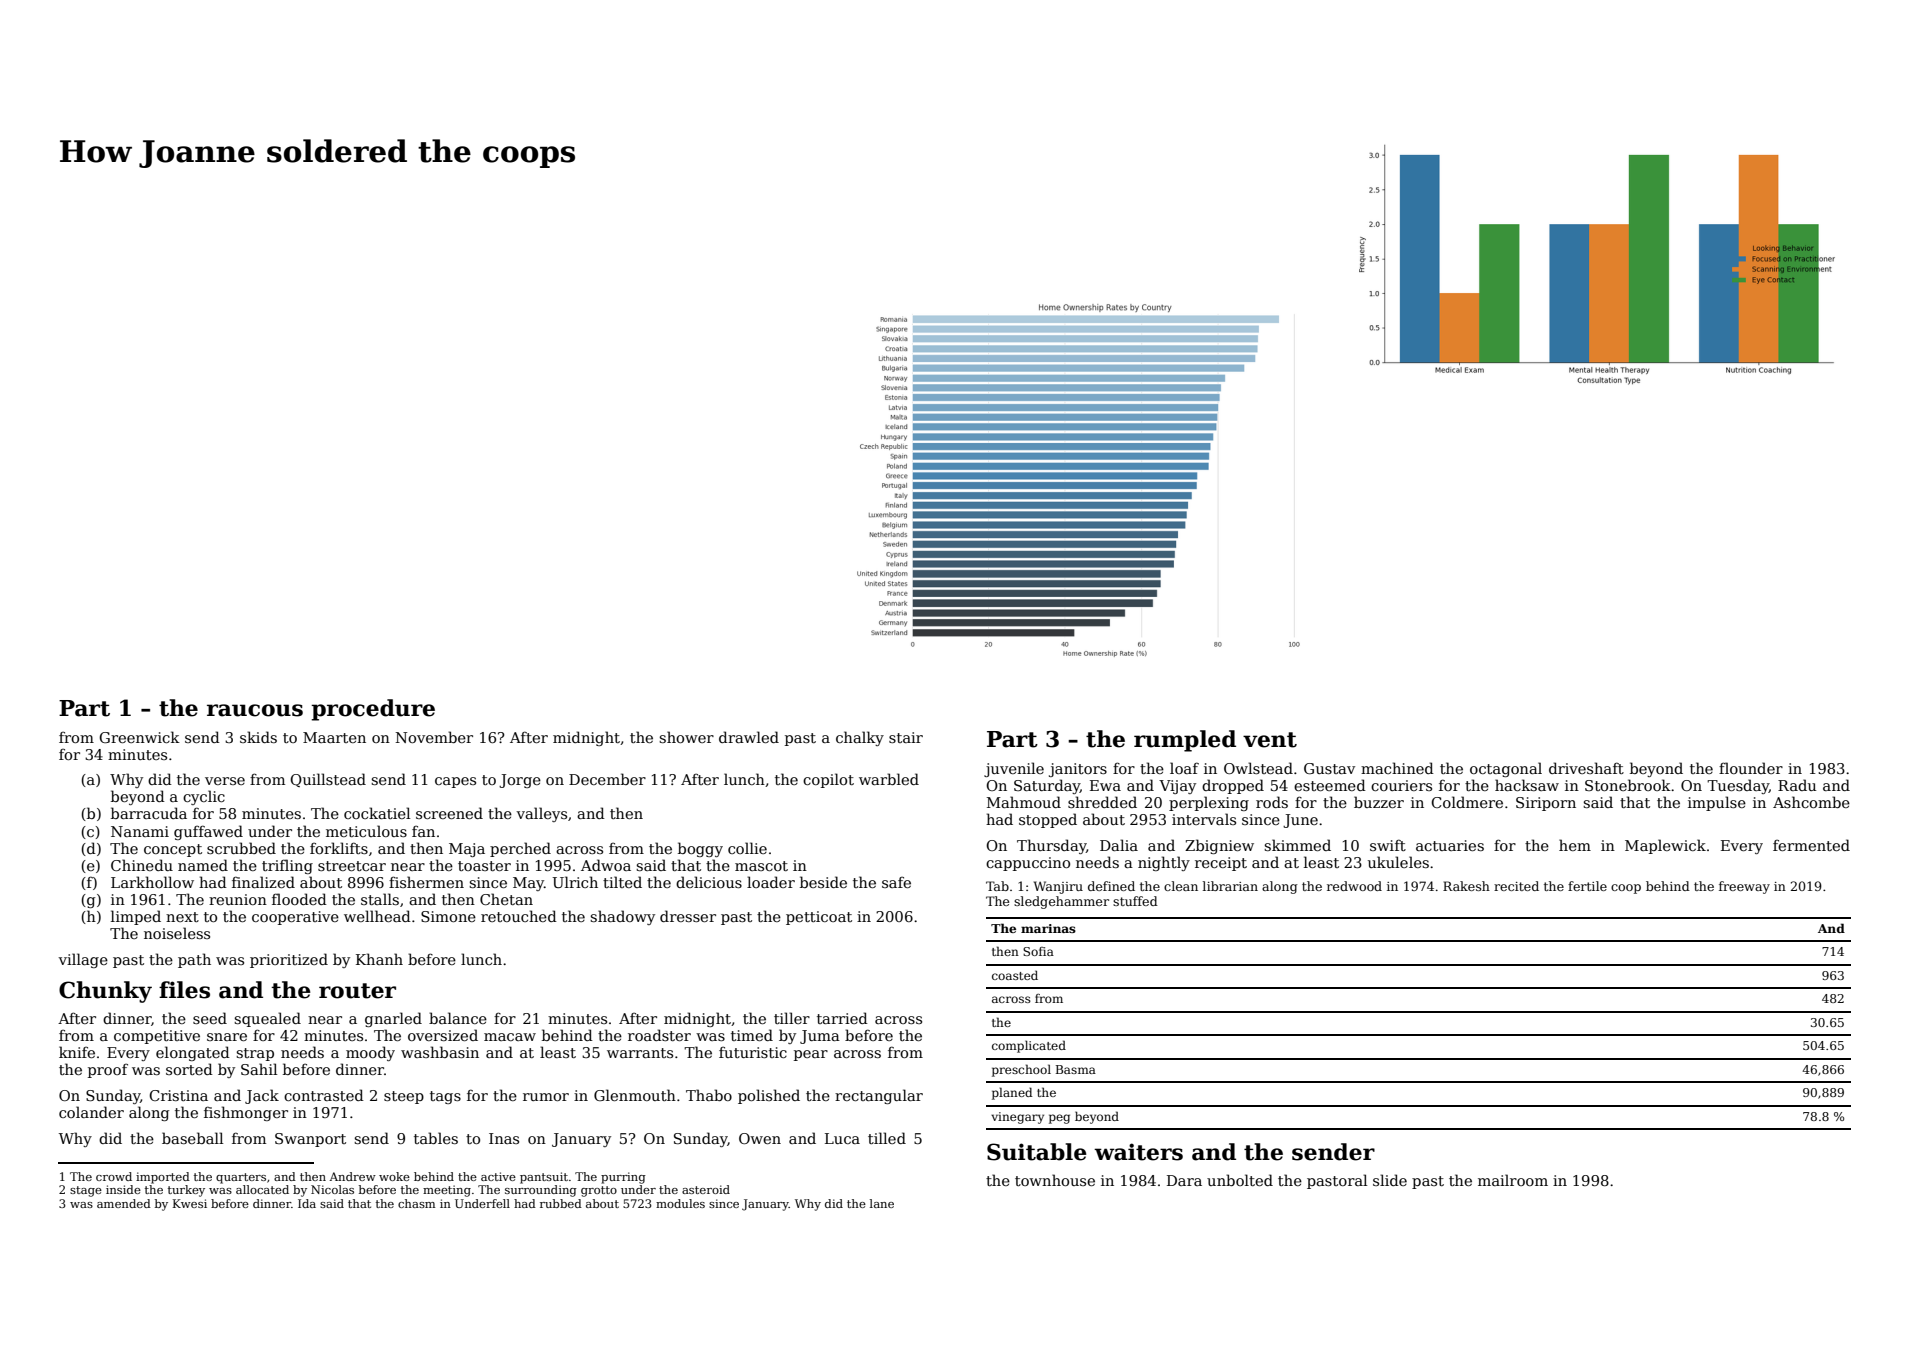  I want to click on modules, so click(680, 1203).
